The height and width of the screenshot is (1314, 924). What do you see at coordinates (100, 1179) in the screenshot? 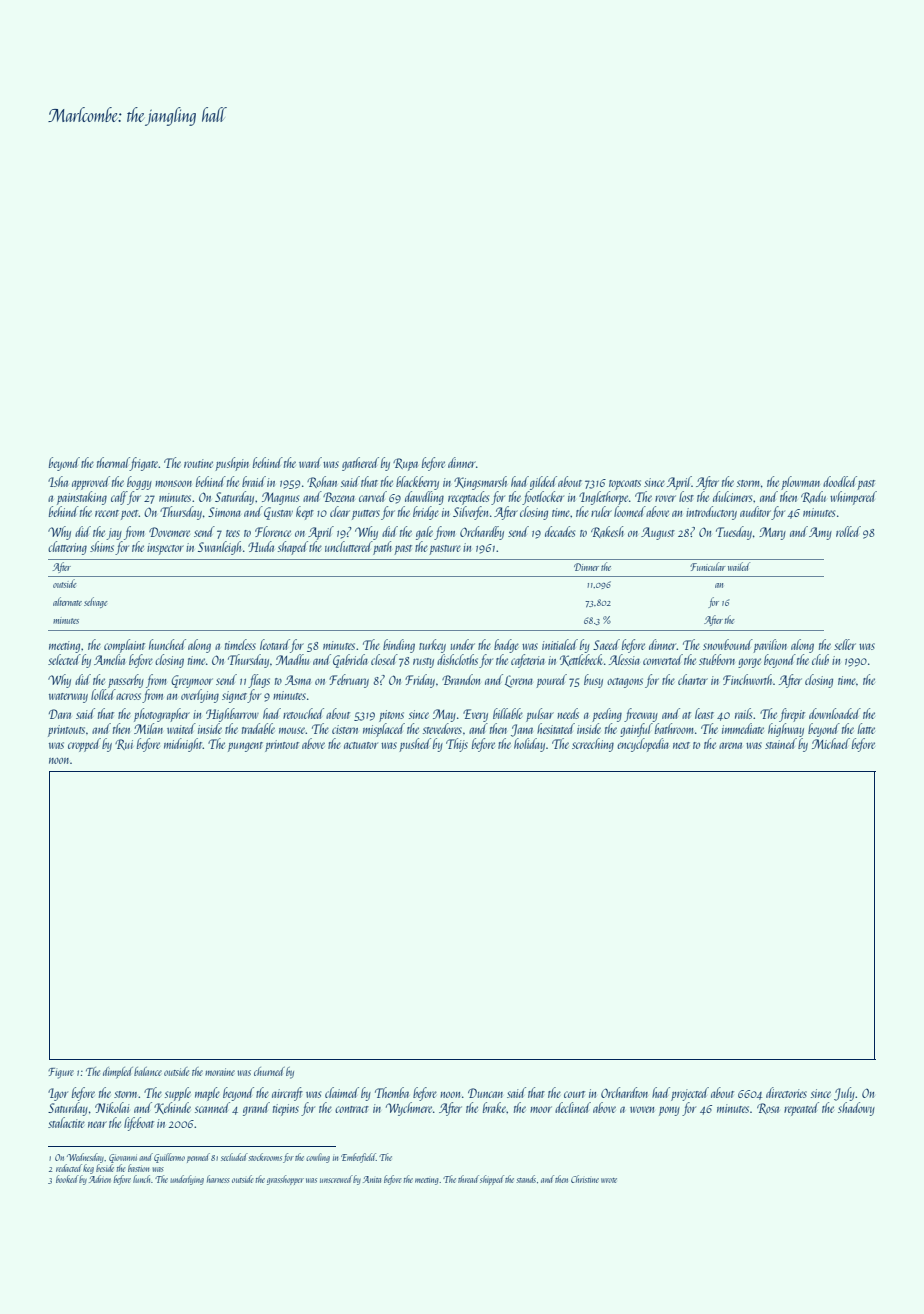
I see `Adrien` at bounding box center [100, 1179].
